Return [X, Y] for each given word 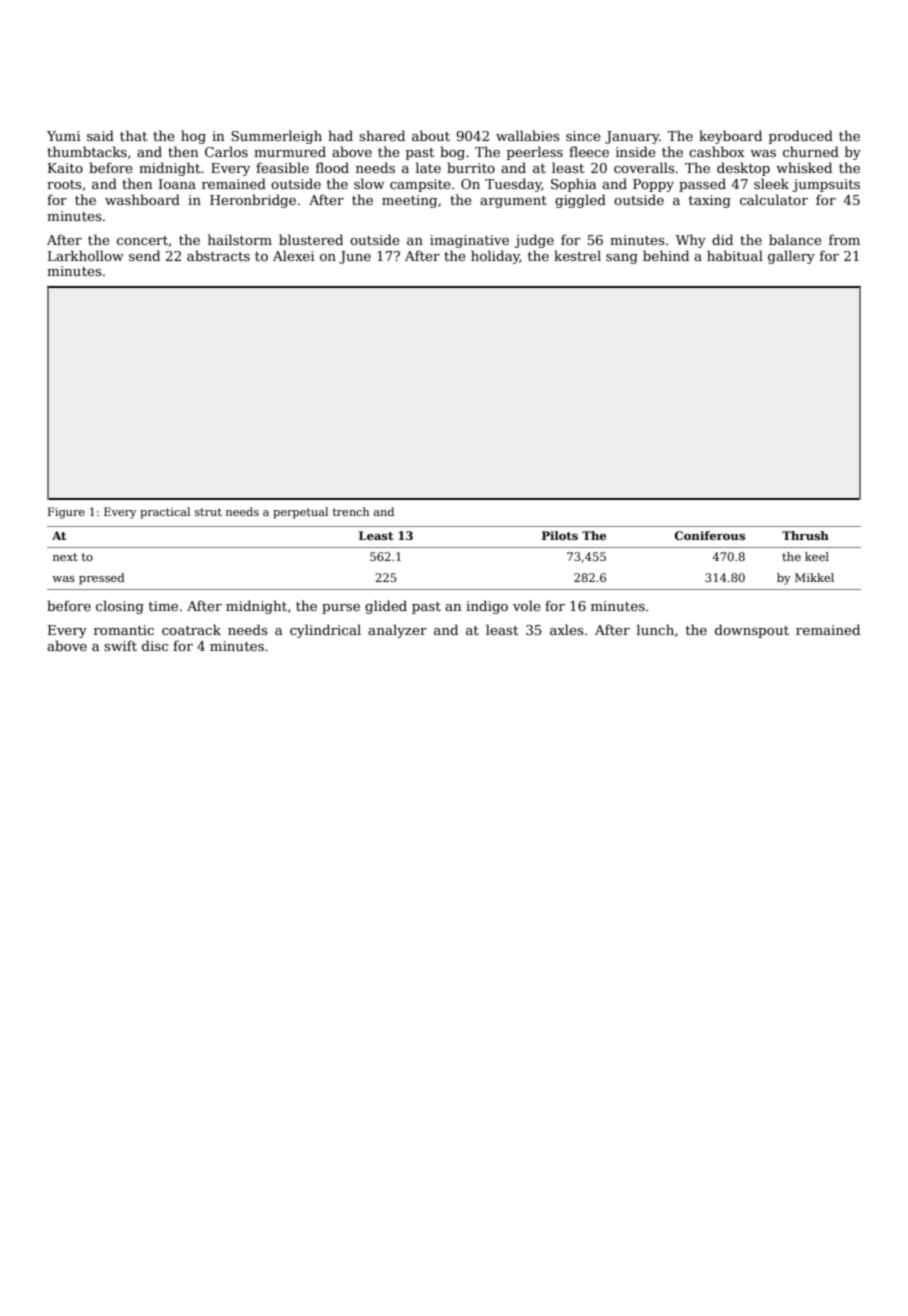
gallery [791, 257]
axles [567, 629]
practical [165, 513]
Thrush [805, 535]
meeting [409, 201]
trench [351, 511]
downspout [752, 631]
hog [193, 137]
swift [120, 645]
